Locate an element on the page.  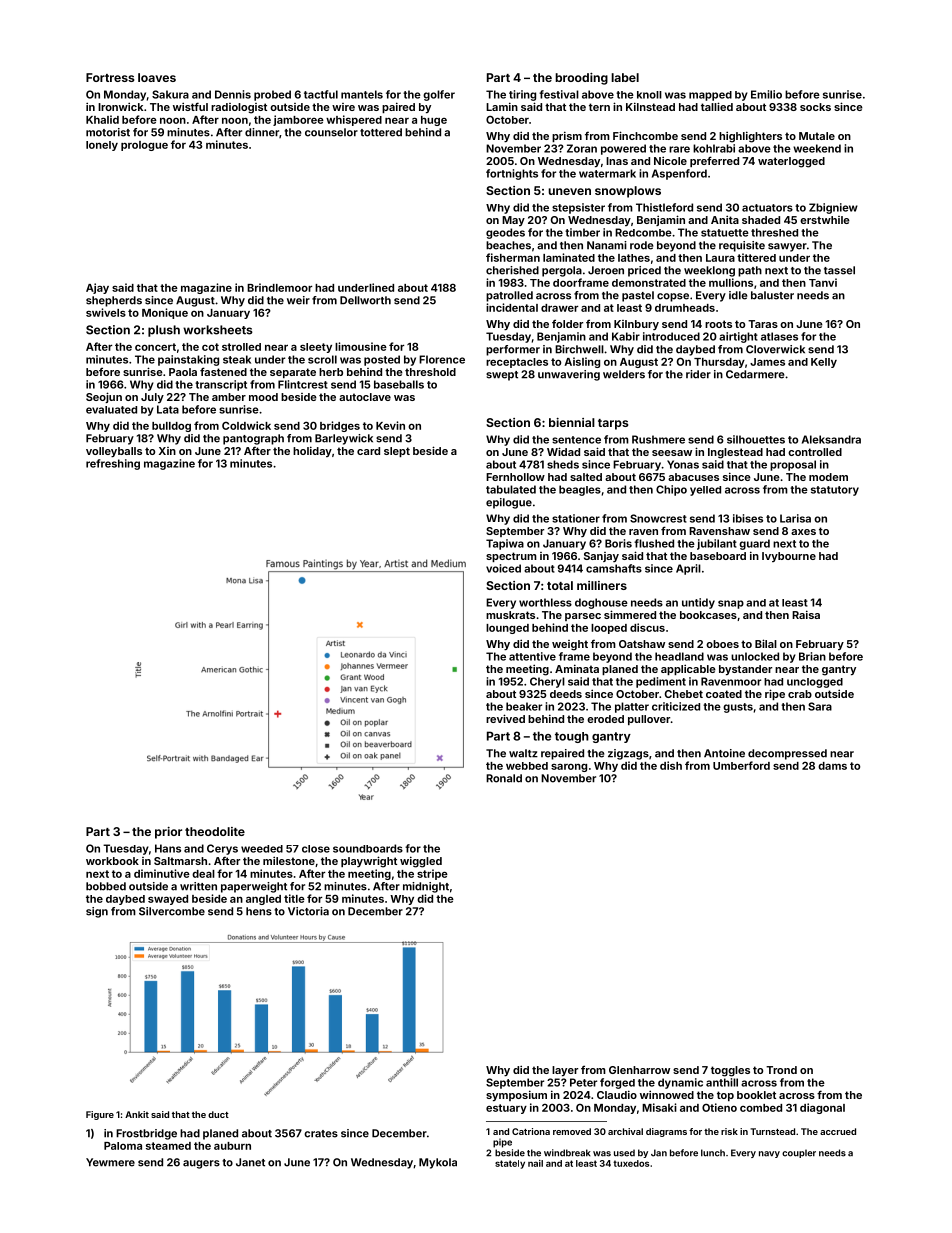
theodolite is located at coordinates (215, 831).
